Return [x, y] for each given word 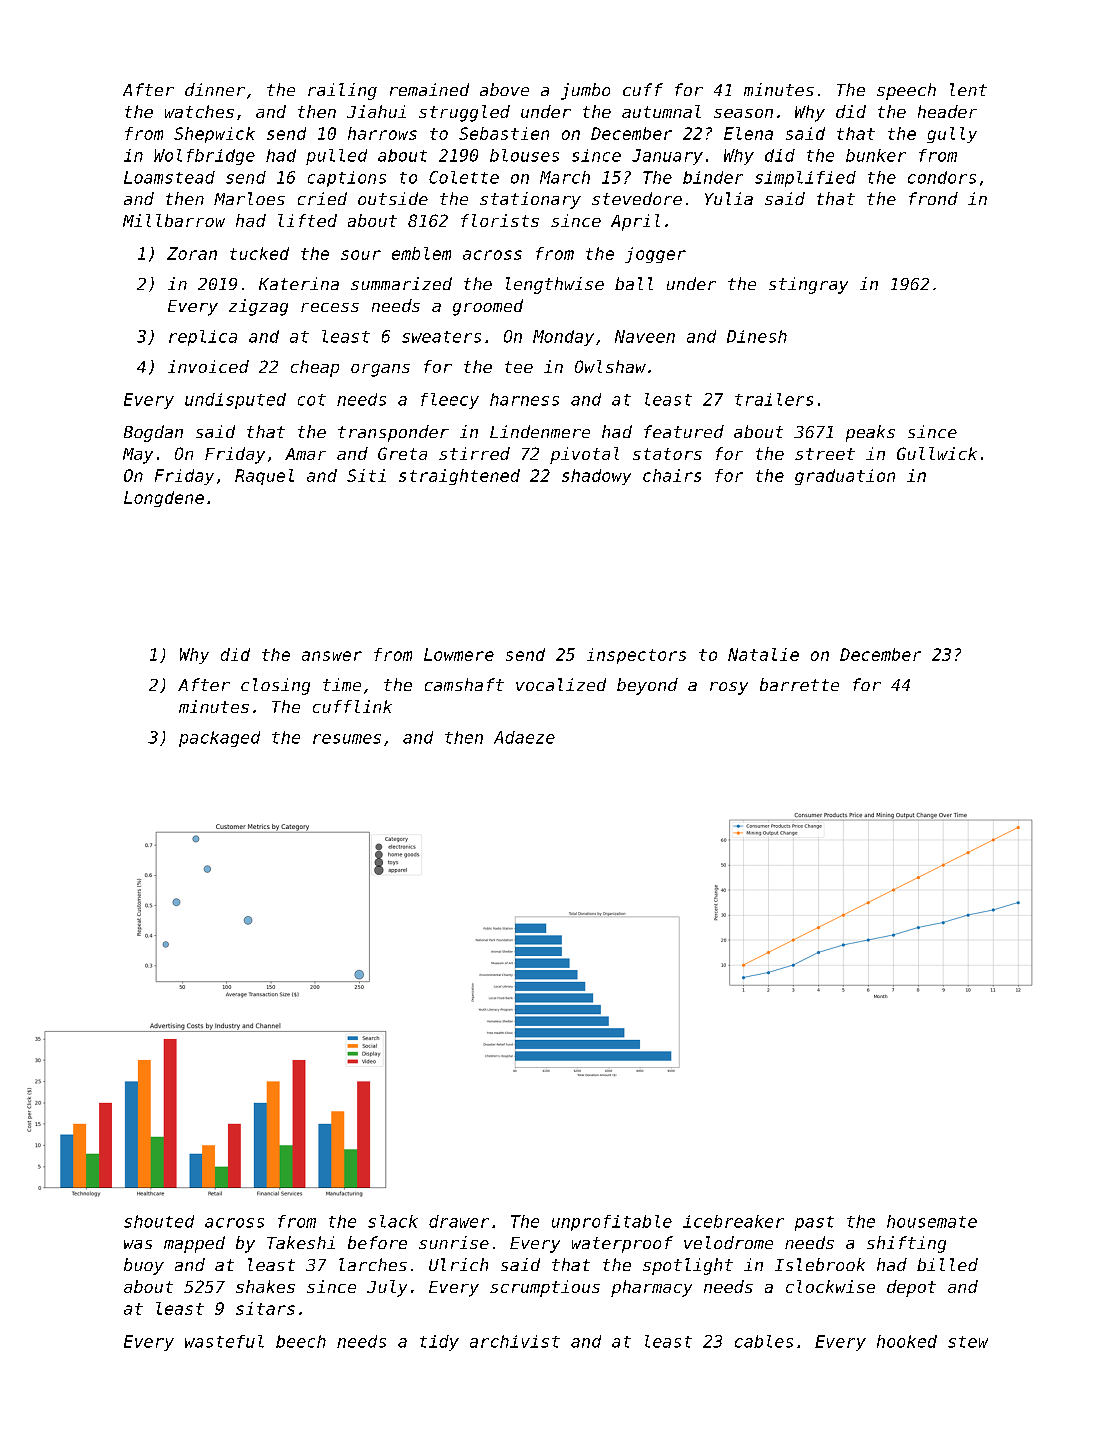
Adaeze [524, 737]
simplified [805, 179]
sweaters [441, 337]
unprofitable [612, 1223]
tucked [259, 253]
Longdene [164, 499]
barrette [799, 684]
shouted [159, 1221]
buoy [144, 1266]
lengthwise [555, 285]
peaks [870, 433]
